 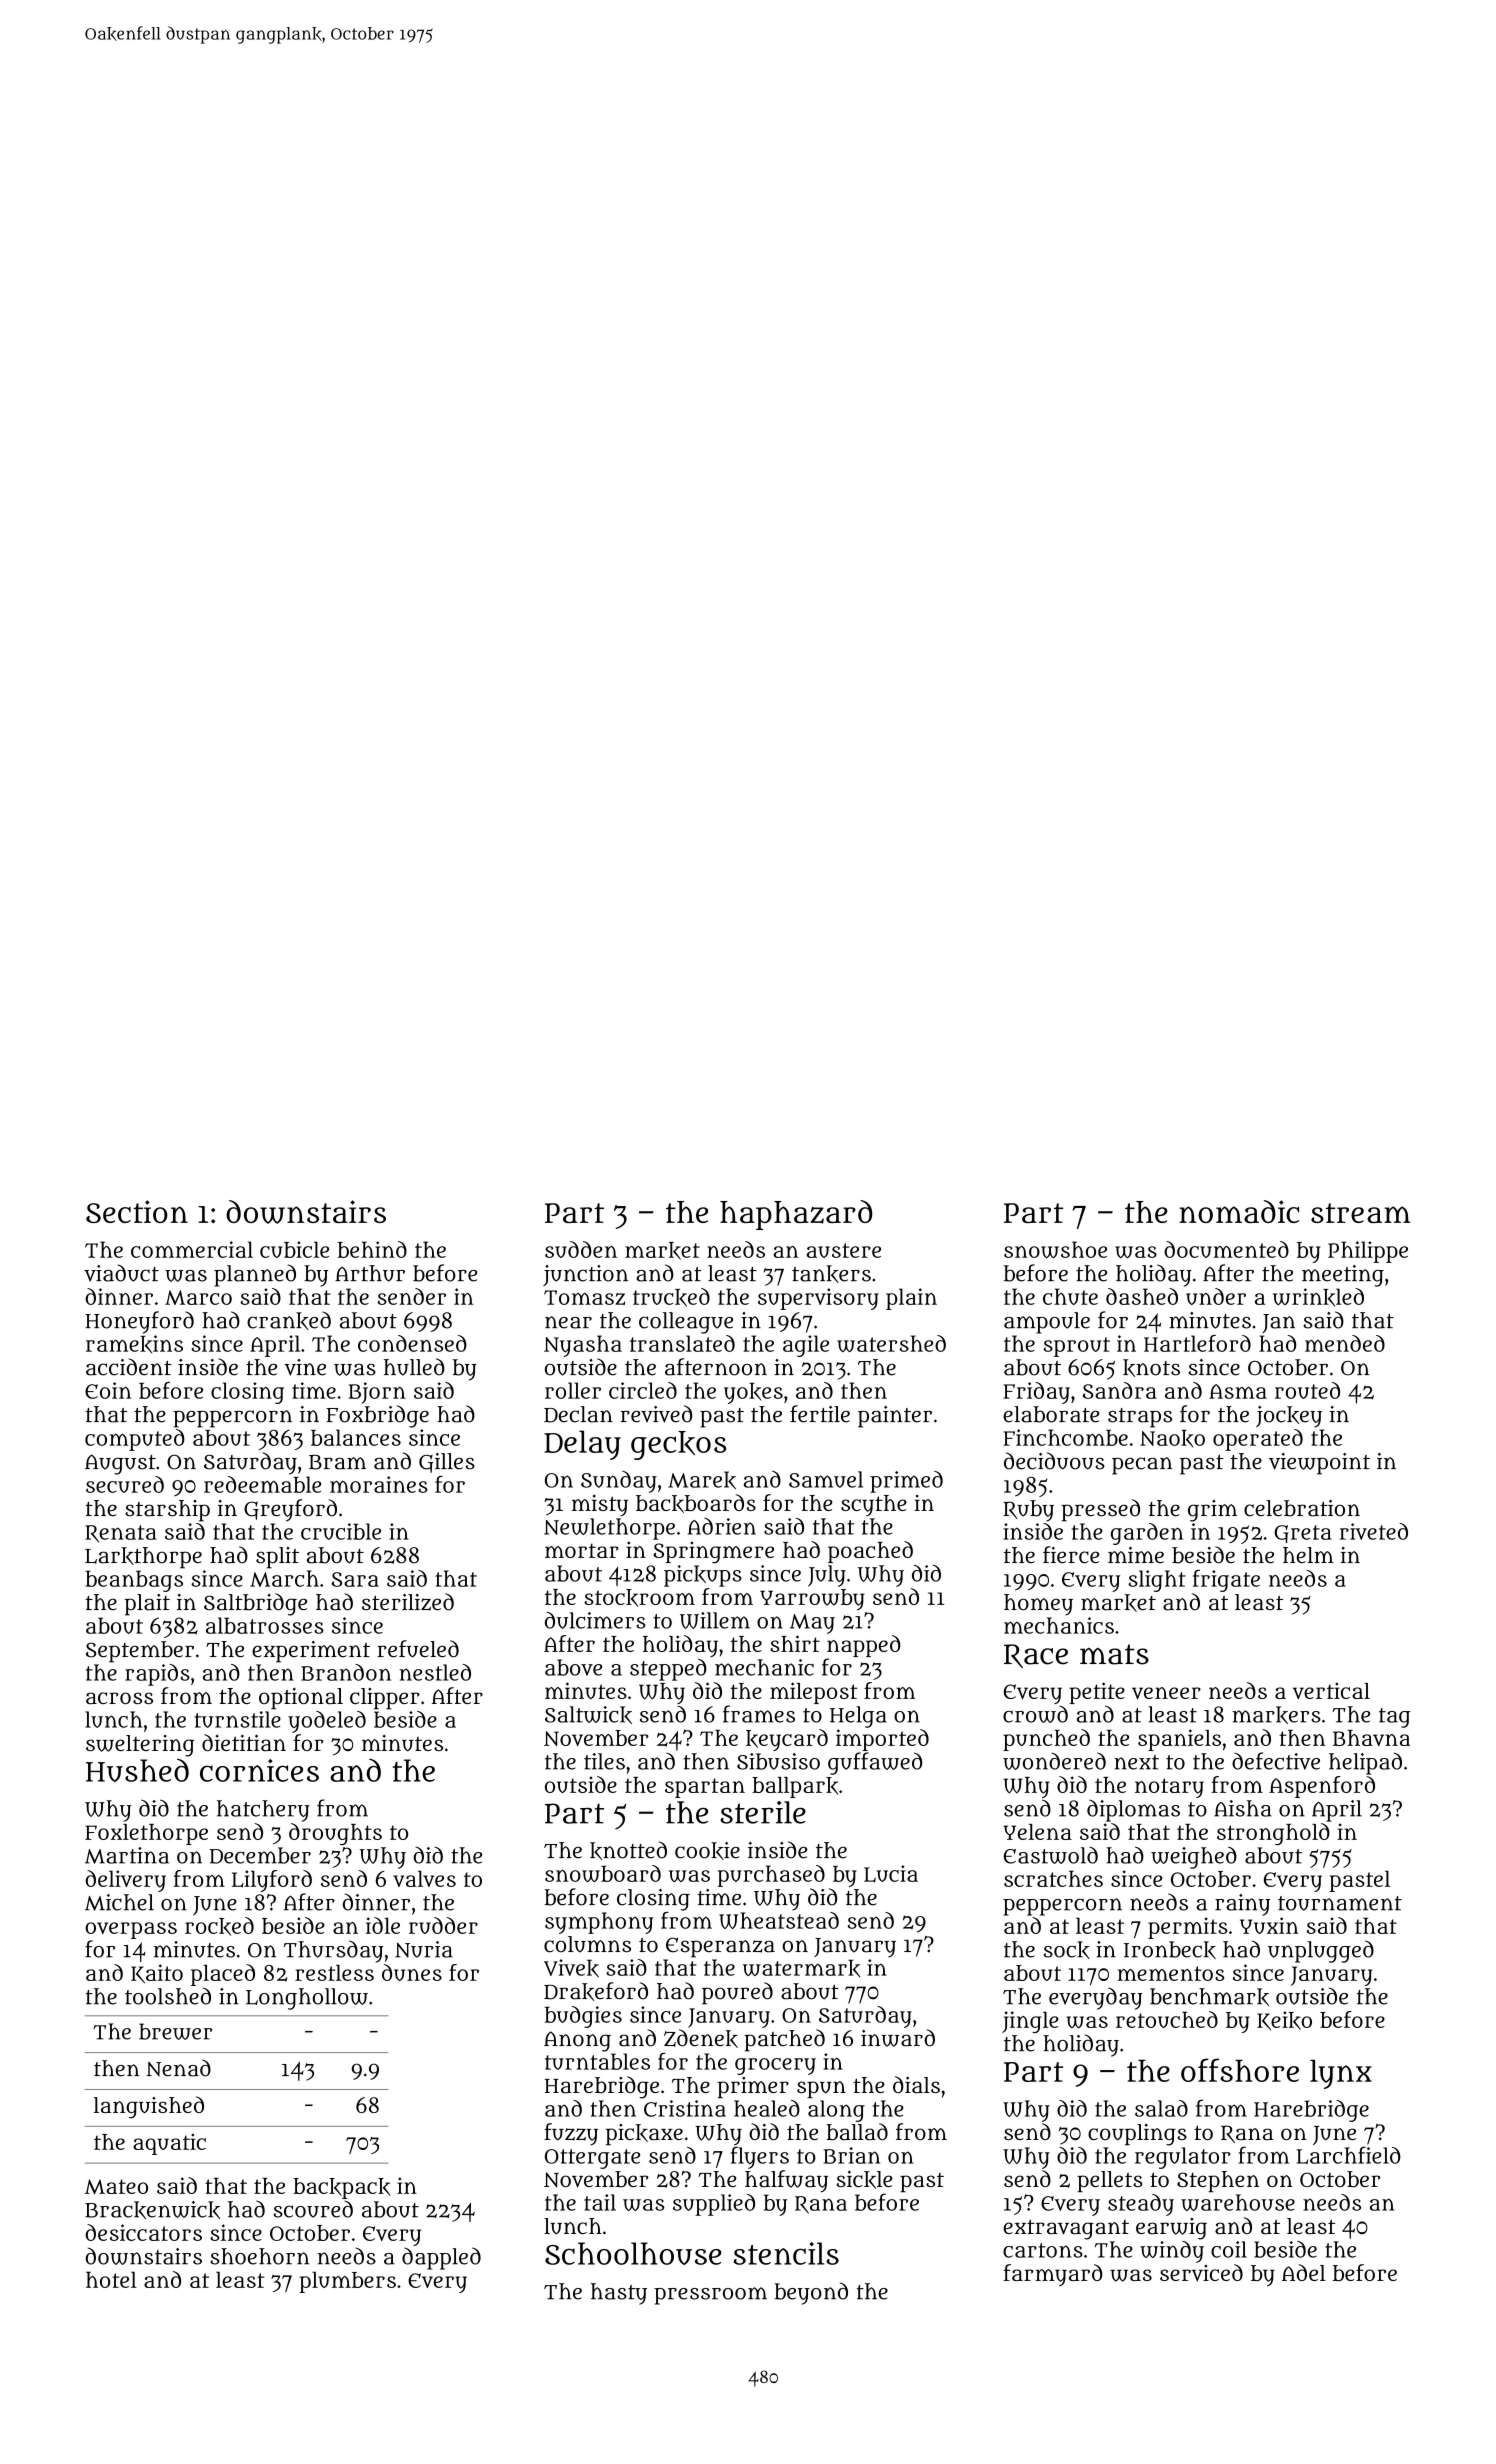 What do you see at coordinates (874, 1505) in the page?
I see `scythe` at bounding box center [874, 1505].
